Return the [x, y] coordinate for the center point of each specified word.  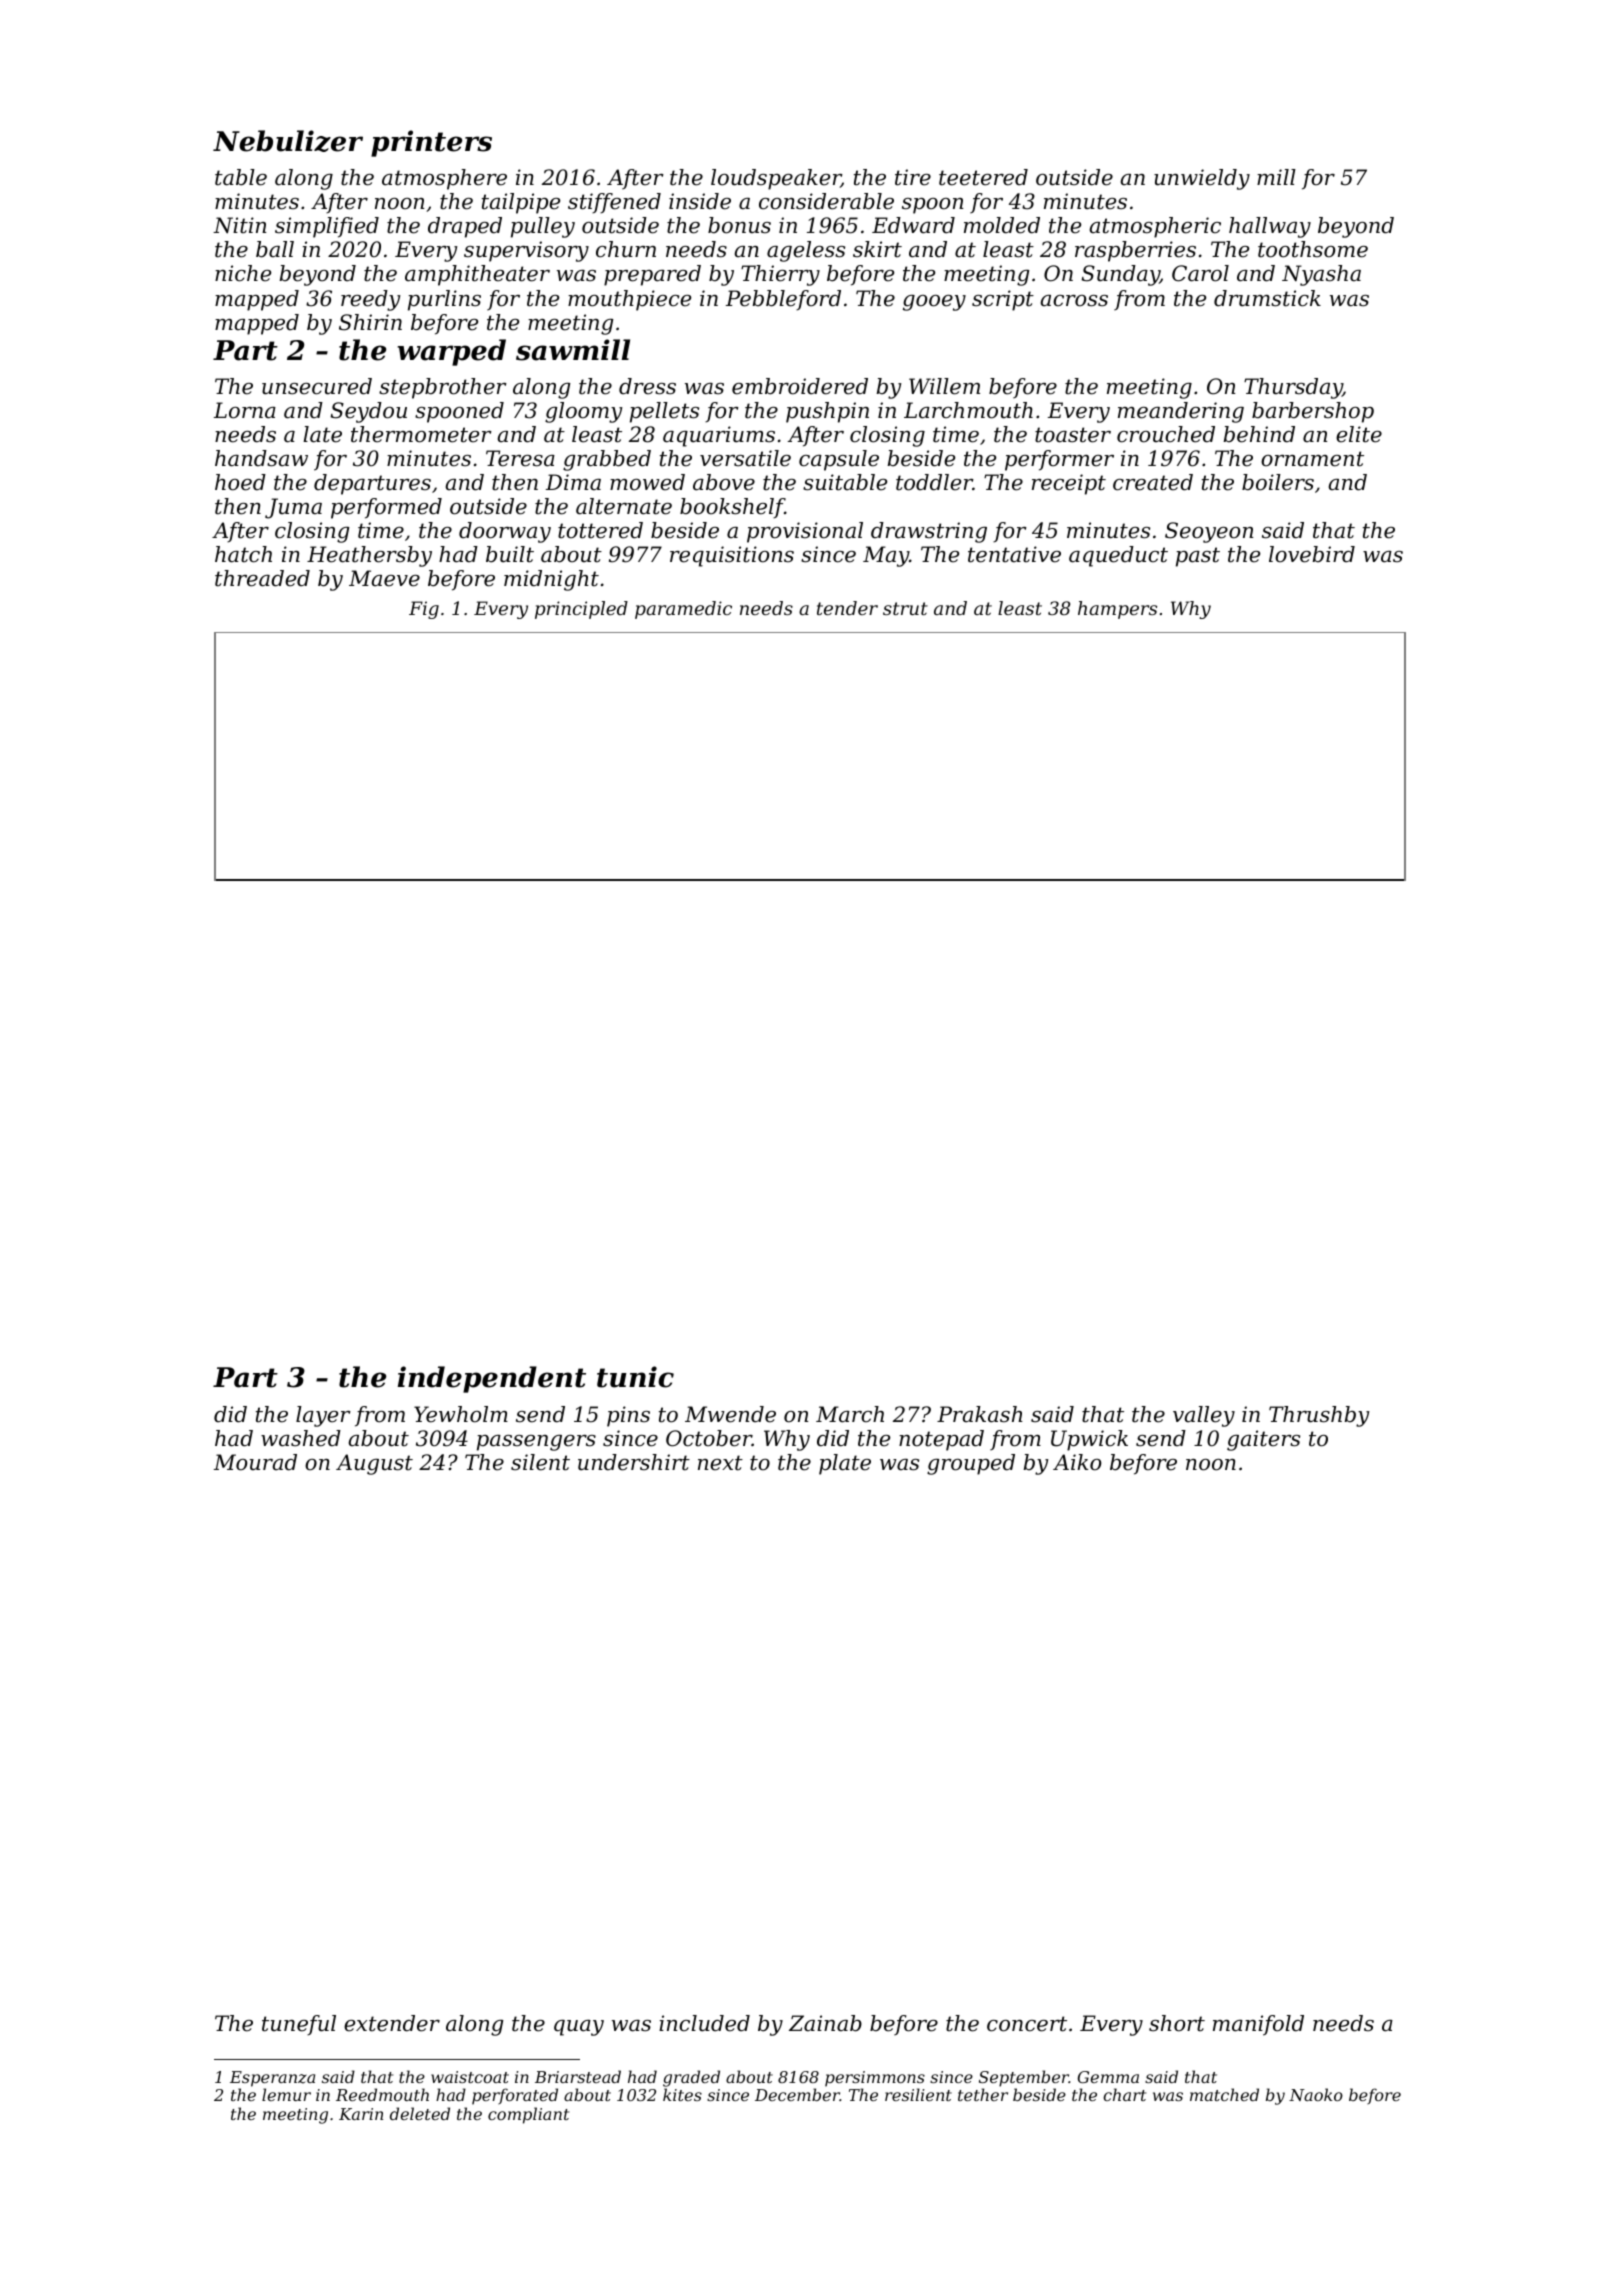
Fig [424, 610]
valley [1204, 1416]
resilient [918, 2094]
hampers [1117, 610]
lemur [286, 2094]
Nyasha [1321, 275]
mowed [647, 482]
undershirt [634, 1462]
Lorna [245, 410]
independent [492, 1379]
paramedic [683, 610]
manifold [1258, 2025]
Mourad [255, 1462]
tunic [635, 1377]
